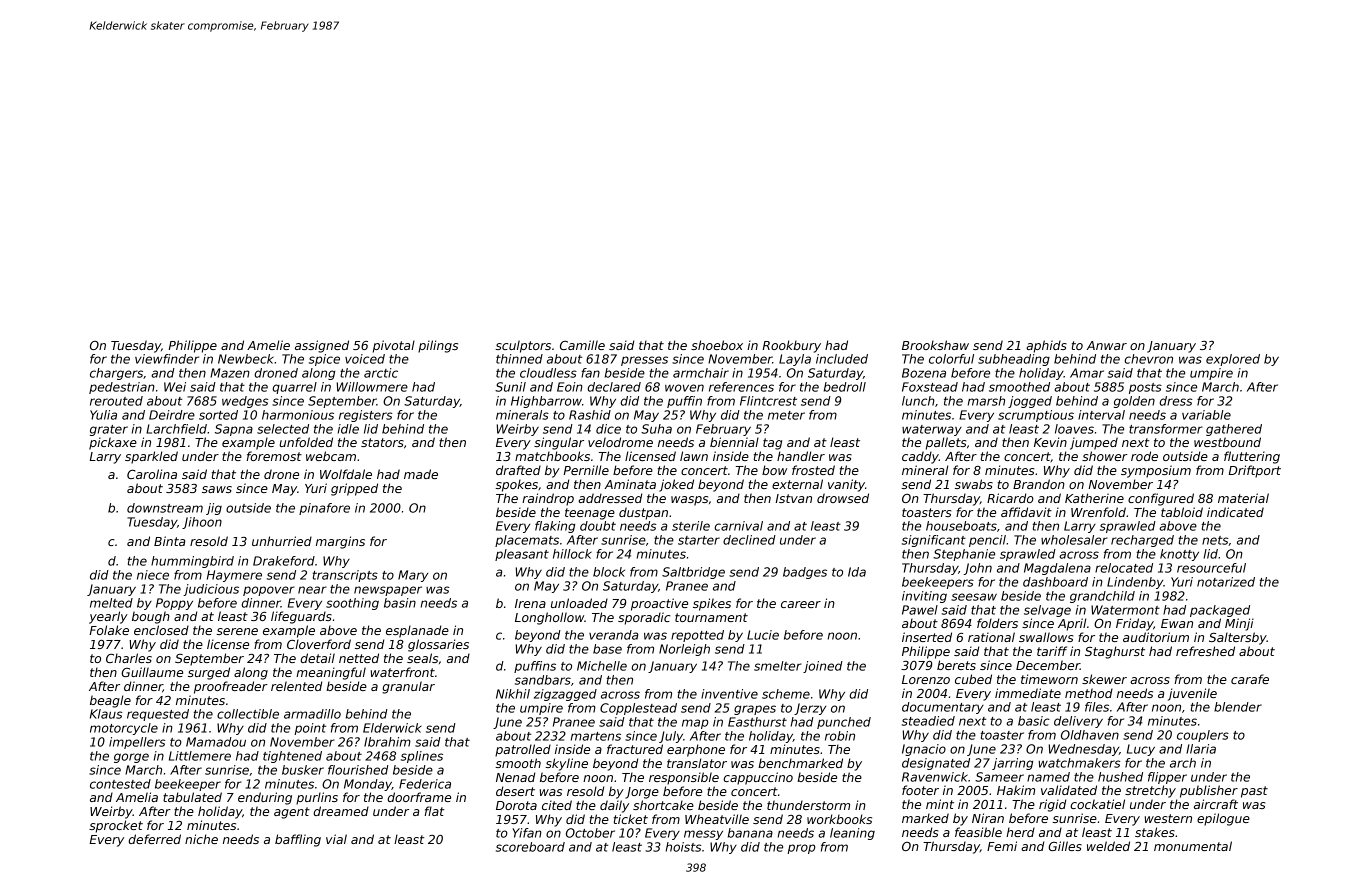 This screenshot has height=887, width=1372. What do you see at coordinates (845, 387) in the screenshot?
I see `bedroll` at bounding box center [845, 387].
